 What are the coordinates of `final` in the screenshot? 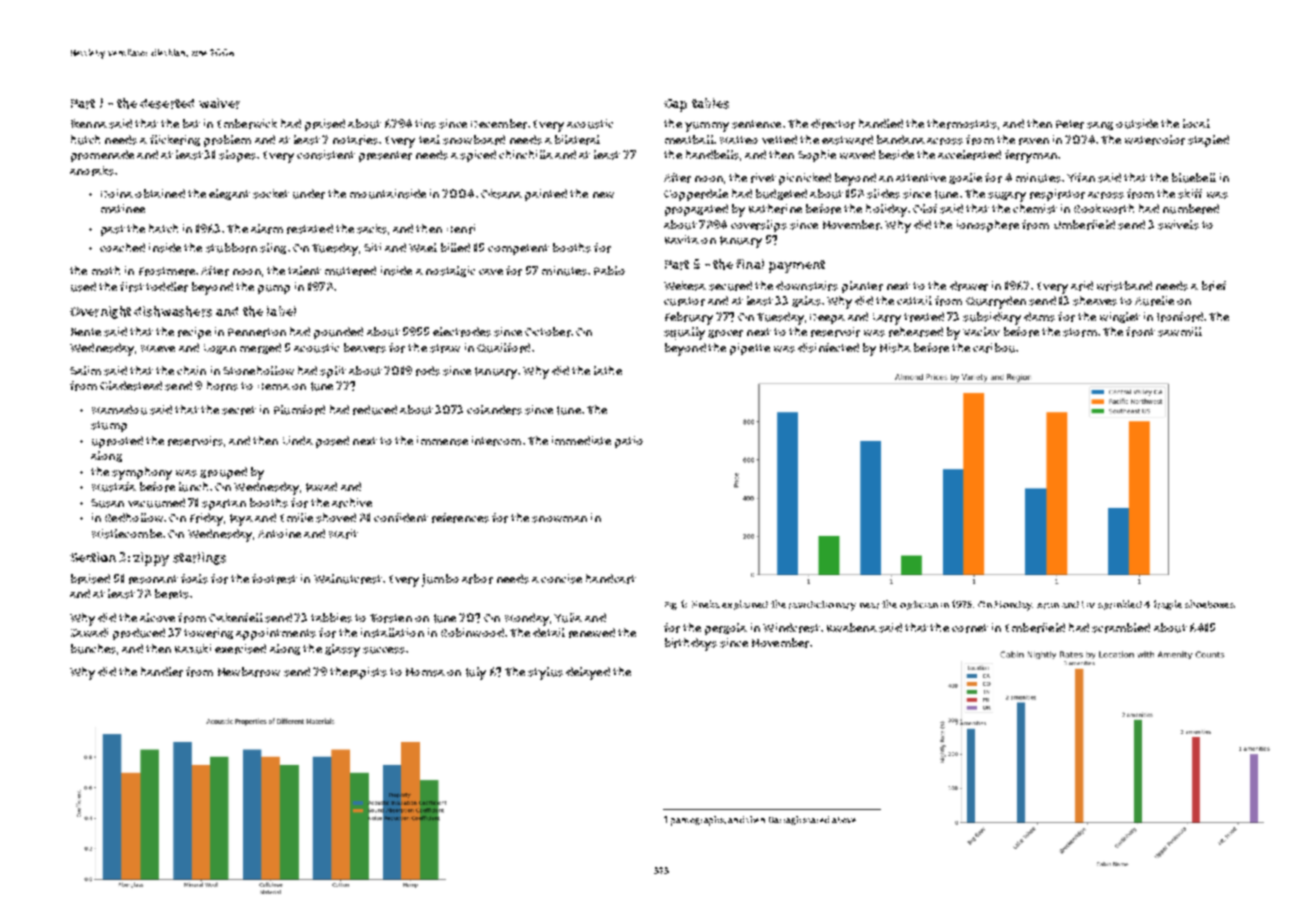 It's located at (750, 264).
